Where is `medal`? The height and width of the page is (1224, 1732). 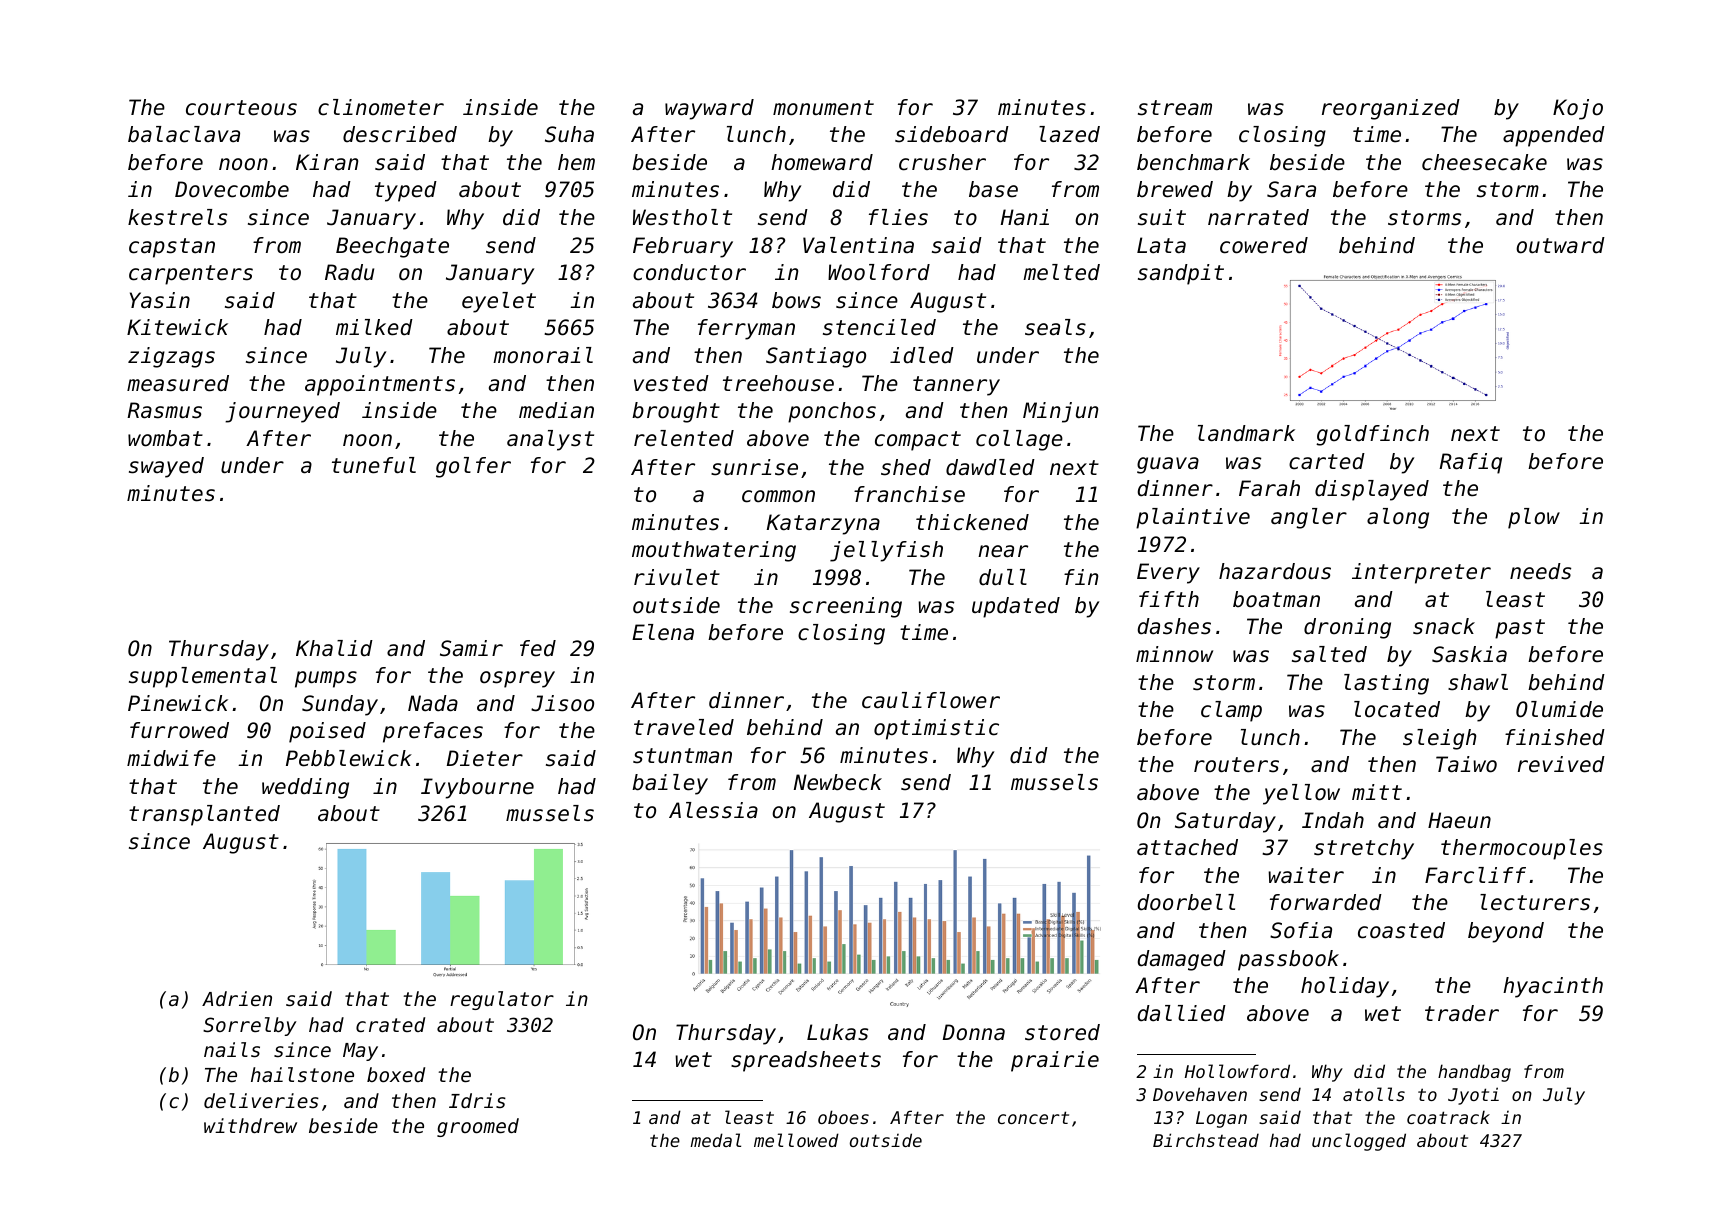 medal is located at coordinates (715, 1140).
